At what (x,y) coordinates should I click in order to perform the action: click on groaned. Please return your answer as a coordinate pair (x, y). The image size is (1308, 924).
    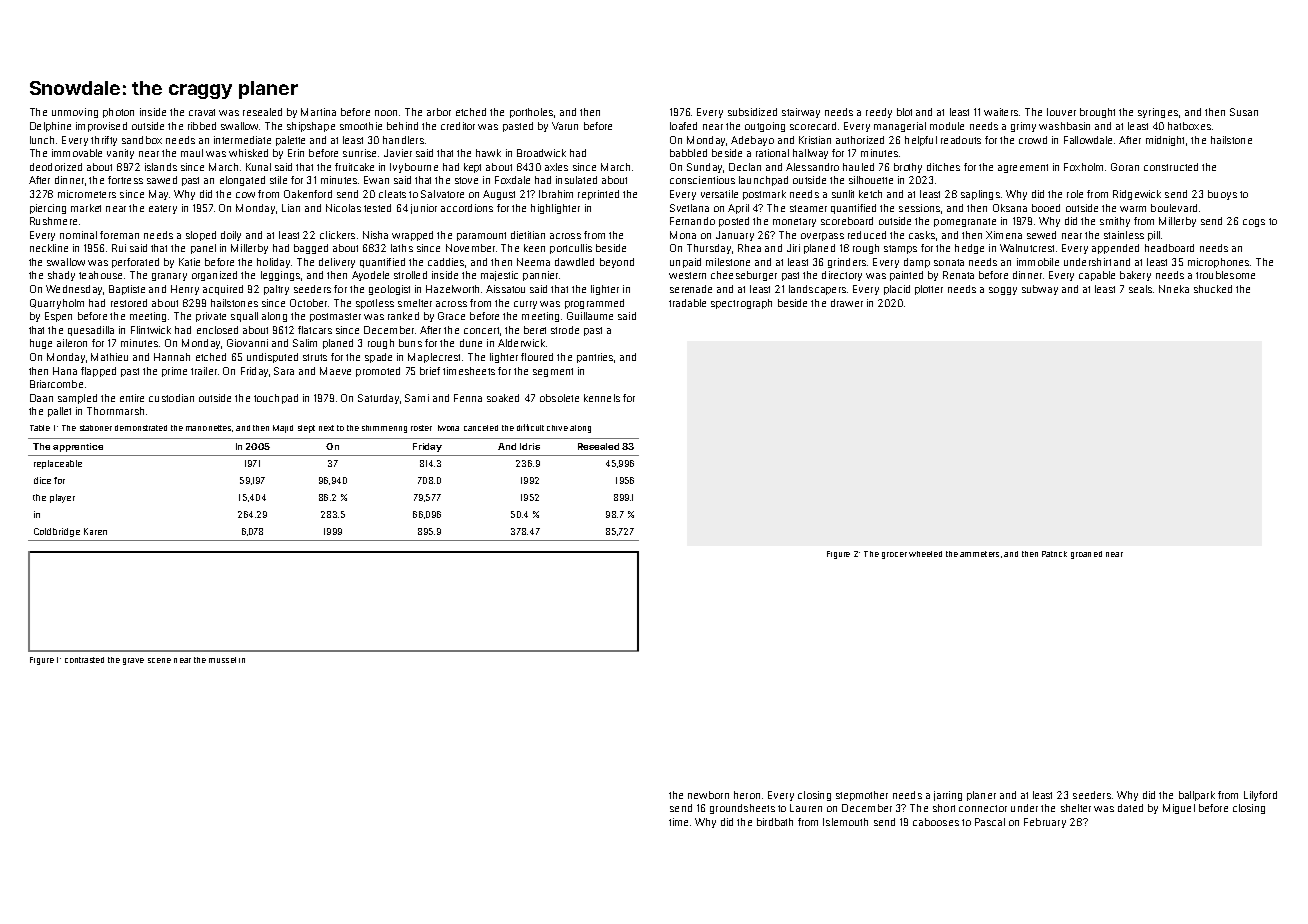
    Looking at the image, I should click on (1086, 555).
